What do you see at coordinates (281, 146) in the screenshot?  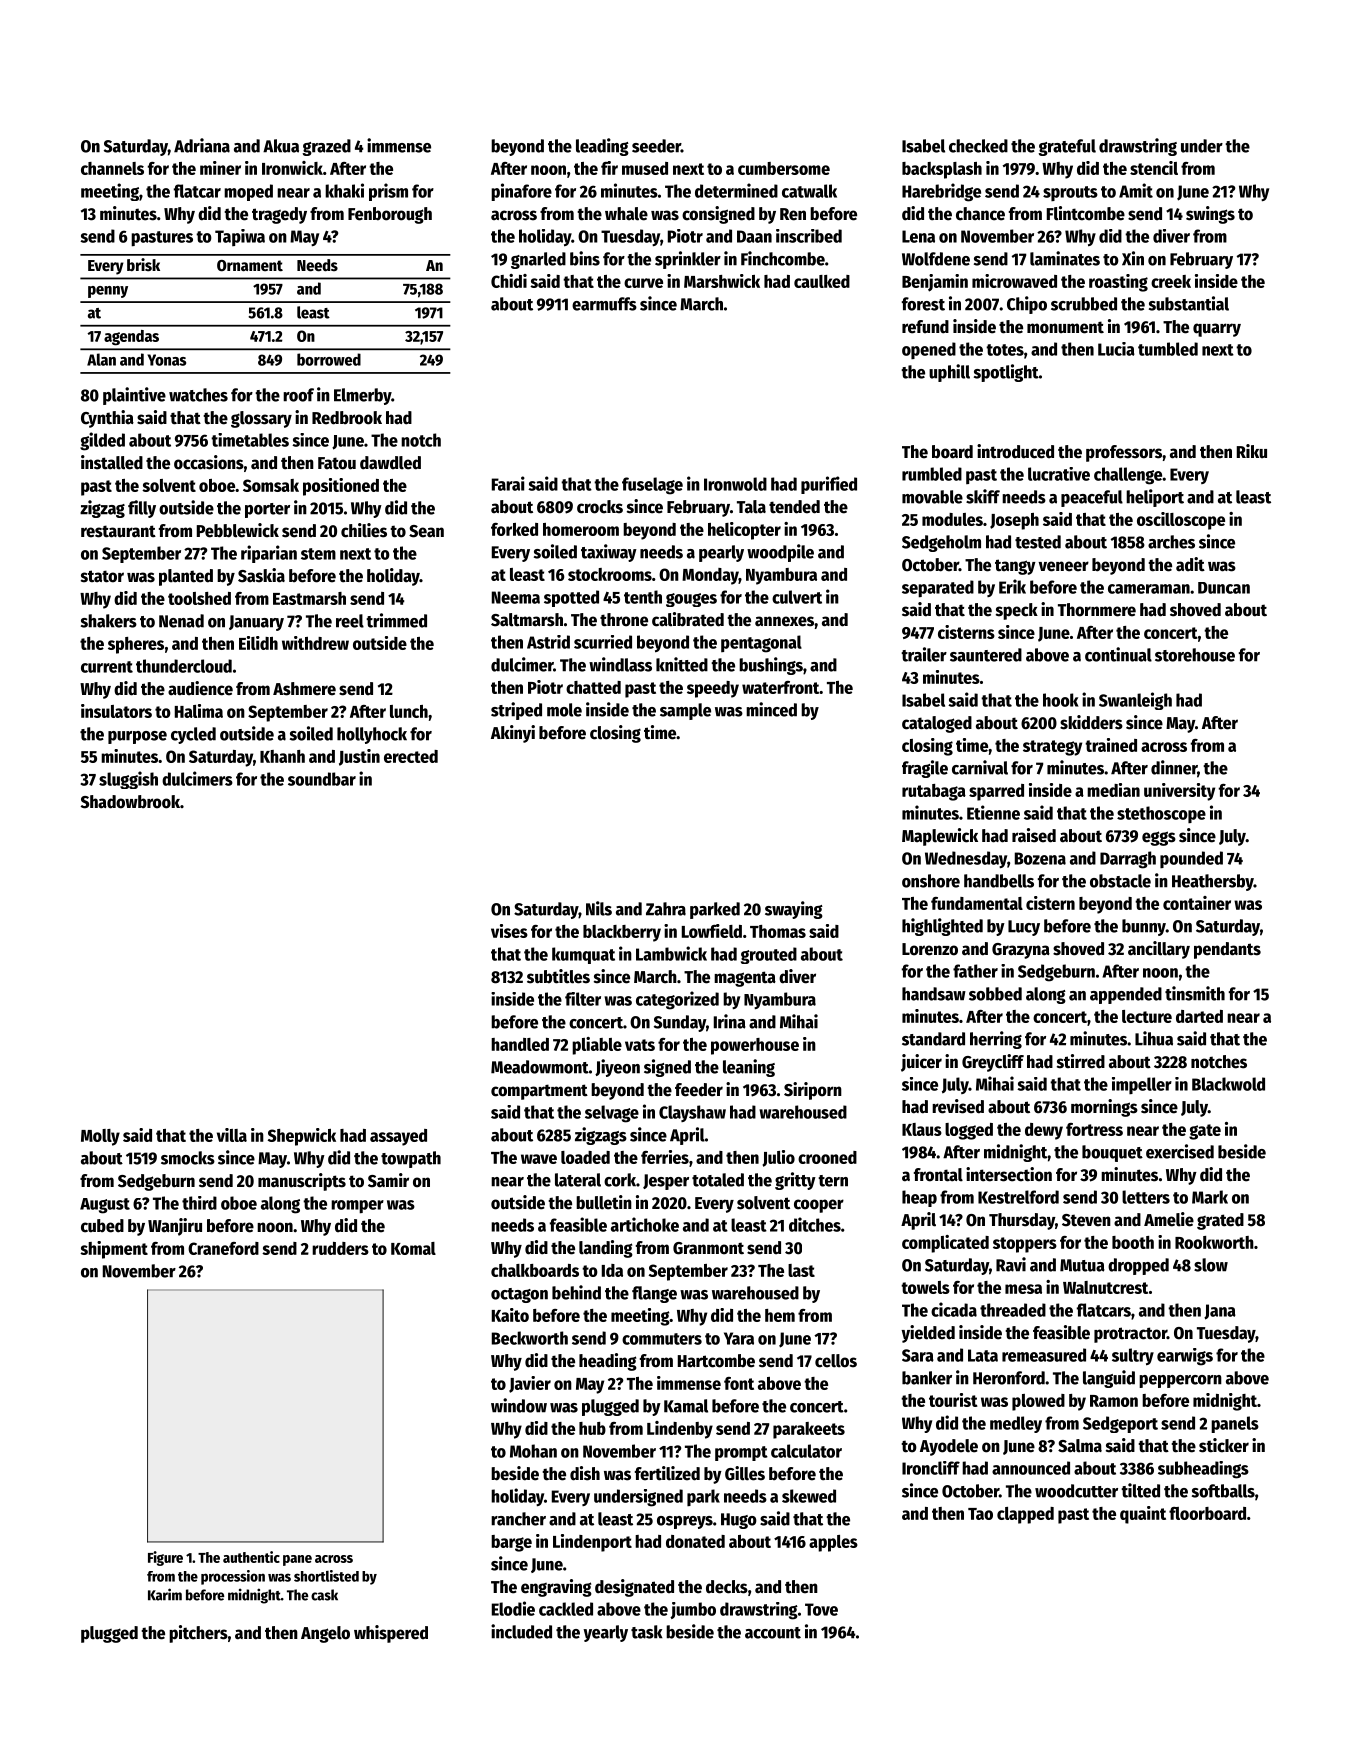 I see `Akua` at bounding box center [281, 146].
